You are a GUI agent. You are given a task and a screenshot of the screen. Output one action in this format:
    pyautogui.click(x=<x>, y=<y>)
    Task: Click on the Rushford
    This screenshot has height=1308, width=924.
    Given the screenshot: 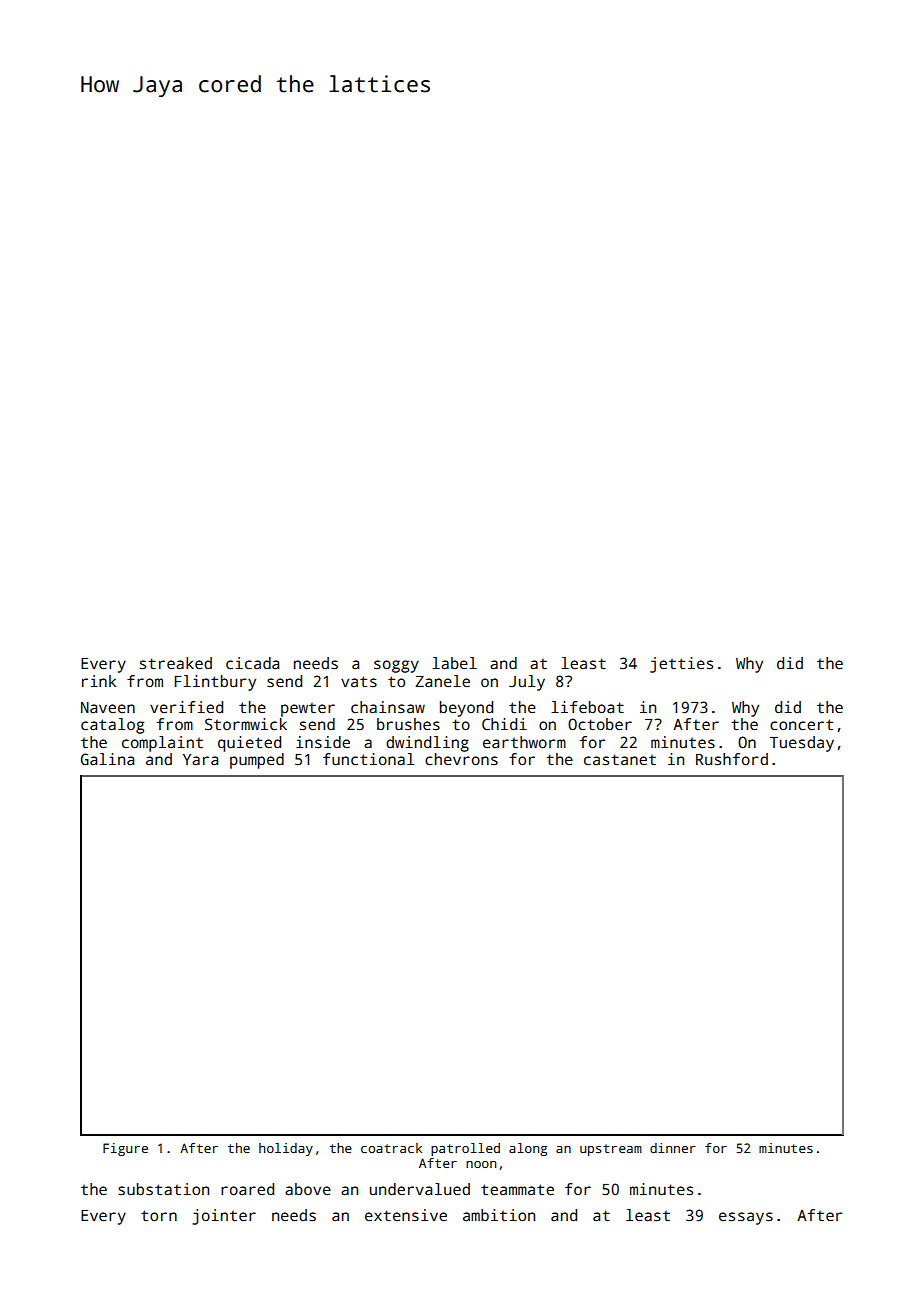 What is the action you would take?
    pyautogui.click(x=732, y=759)
